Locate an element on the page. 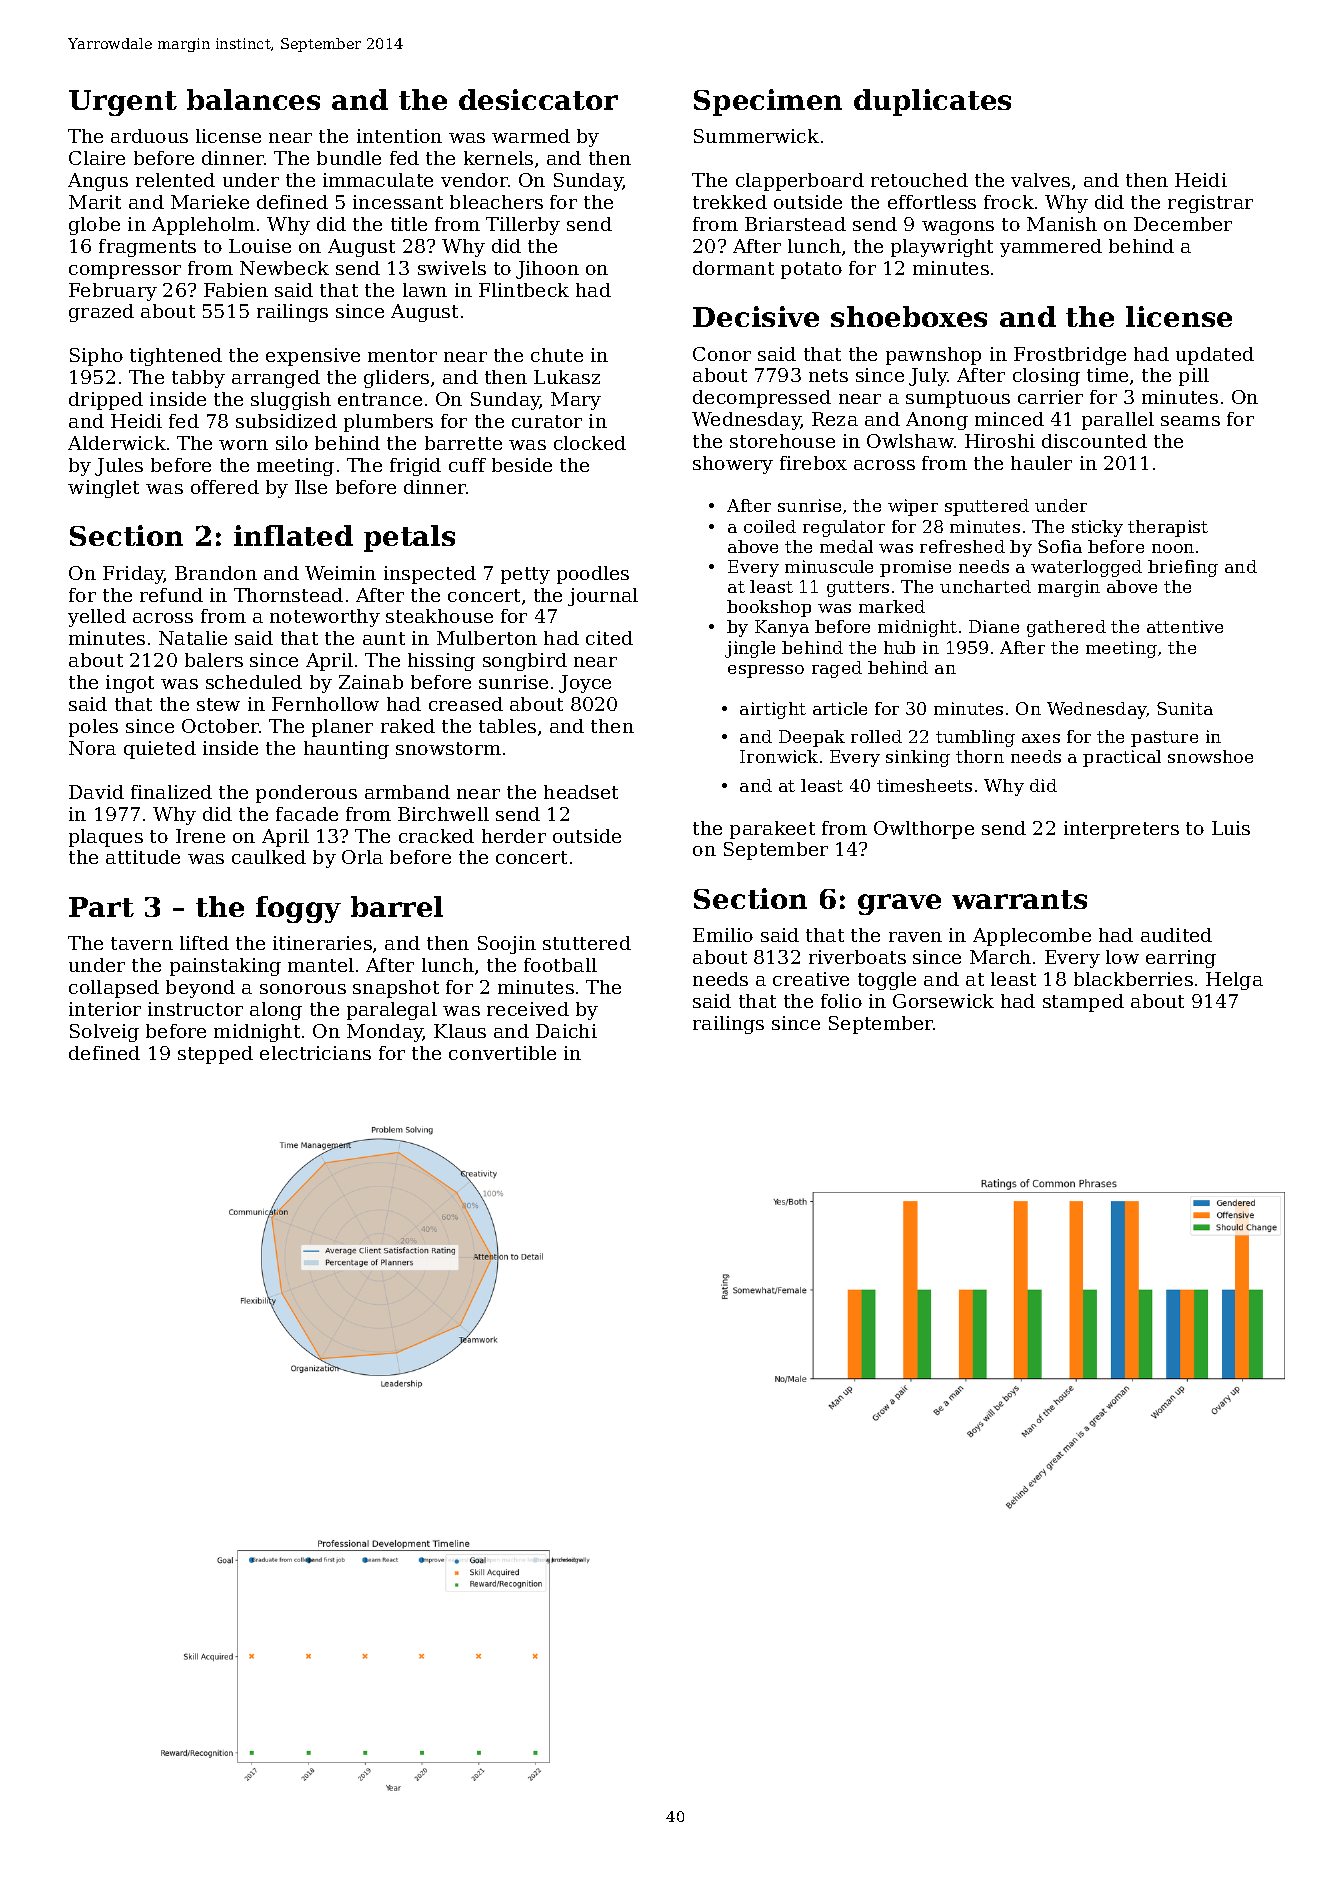 The image size is (1334, 1887). audited is located at coordinates (1176, 935).
